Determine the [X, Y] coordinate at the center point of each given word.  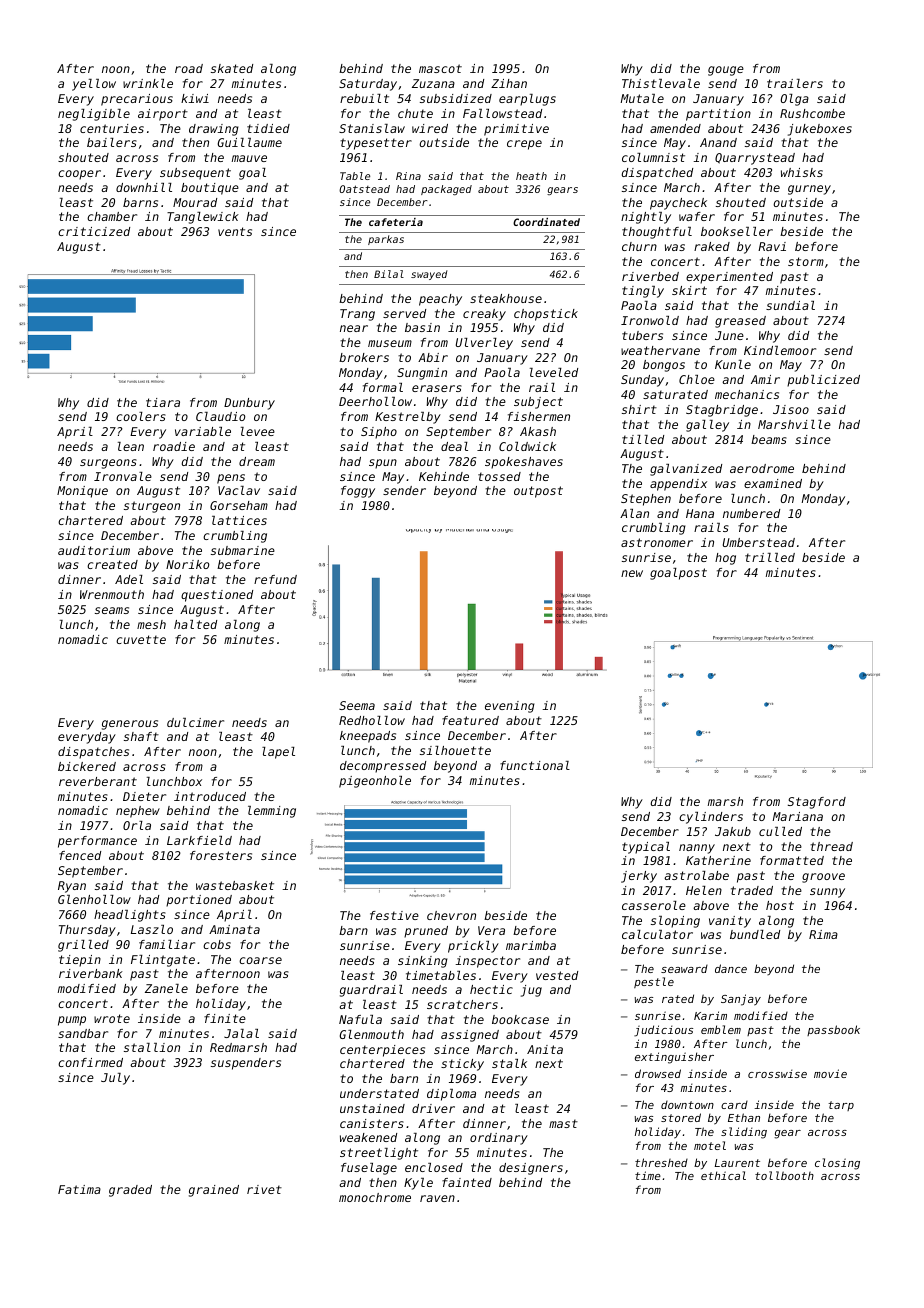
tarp [841, 1106]
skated [232, 68]
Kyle [418, 1184]
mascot [440, 68]
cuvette [141, 639]
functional [535, 765]
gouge [726, 71]
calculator [657, 934]
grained [214, 1191]
